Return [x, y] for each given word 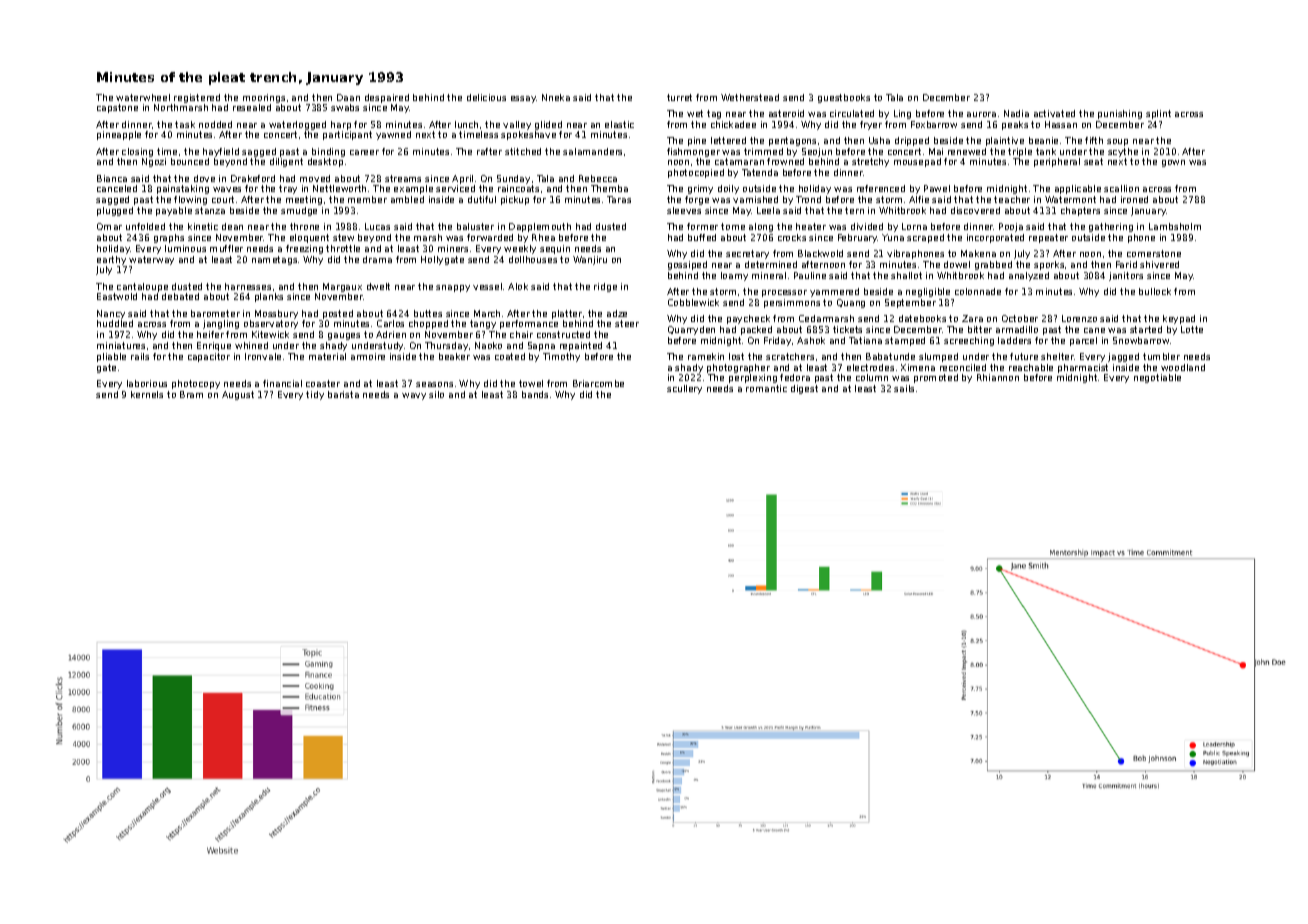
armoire [368, 356]
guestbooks [844, 98]
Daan [348, 97]
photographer [738, 368]
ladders [1014, 340]
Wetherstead [750, 97]
